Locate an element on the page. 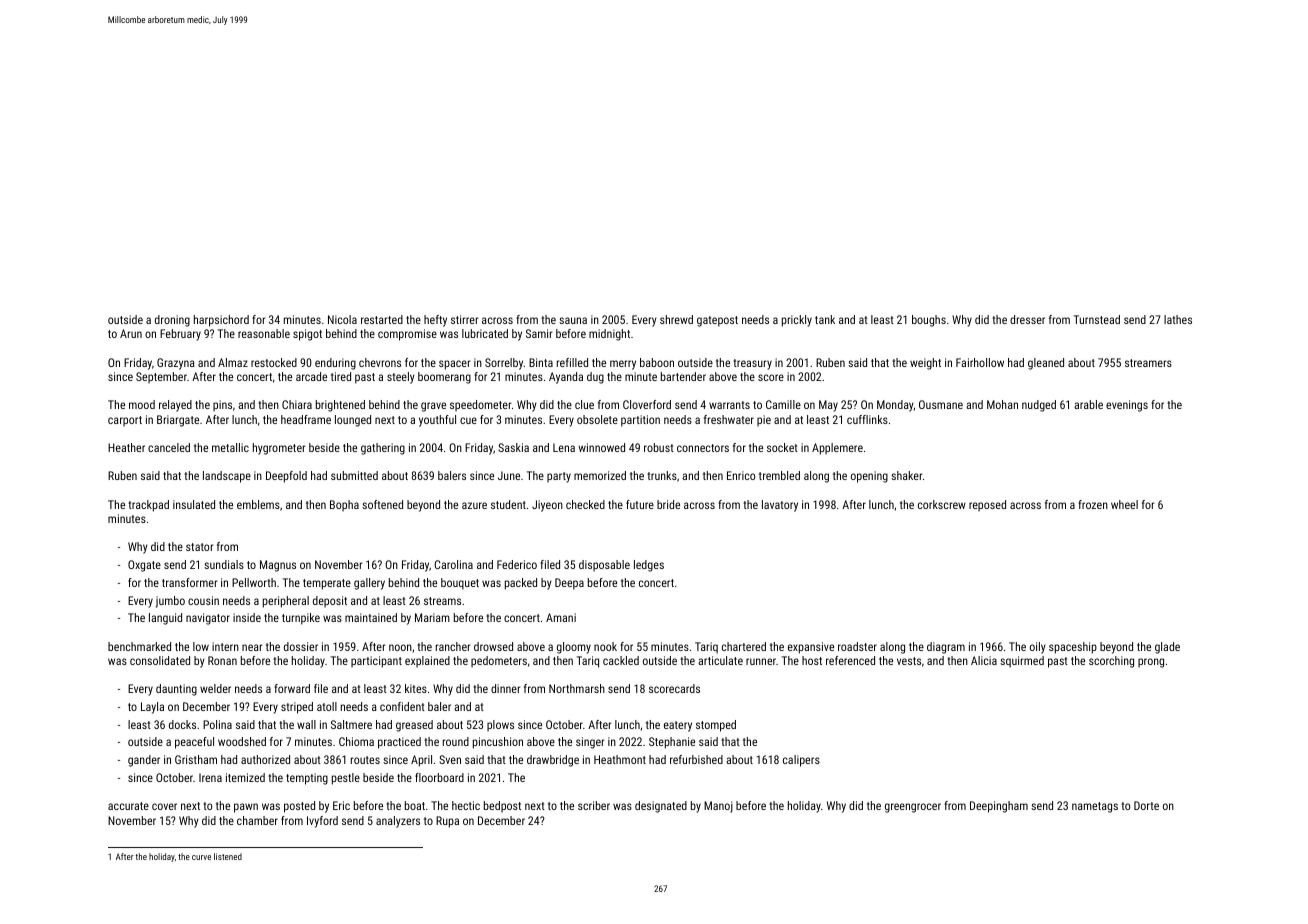  cufflinks is located at coordinates (867, 419).
